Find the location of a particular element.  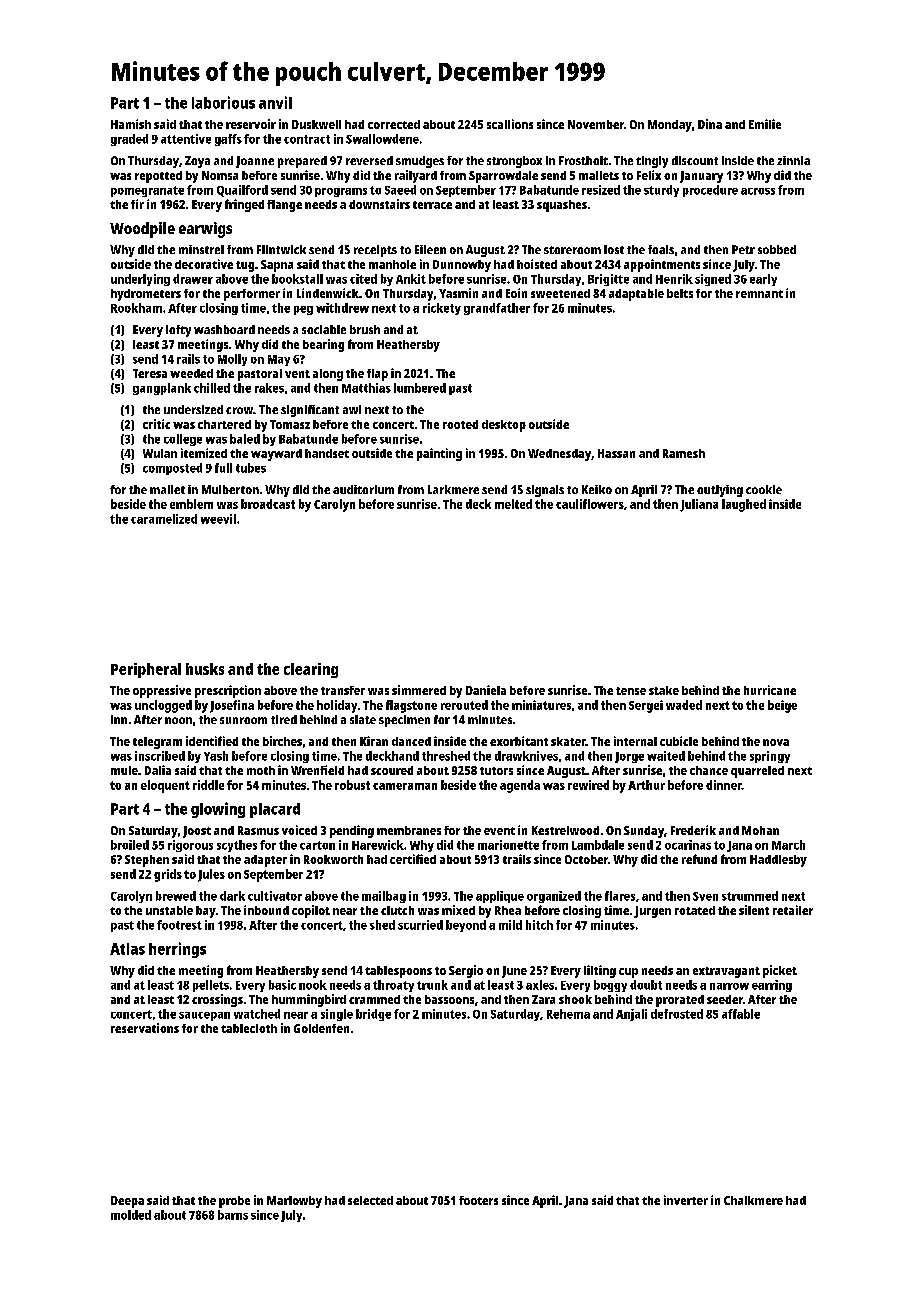

anvil is located at coordinates (275, 102).
